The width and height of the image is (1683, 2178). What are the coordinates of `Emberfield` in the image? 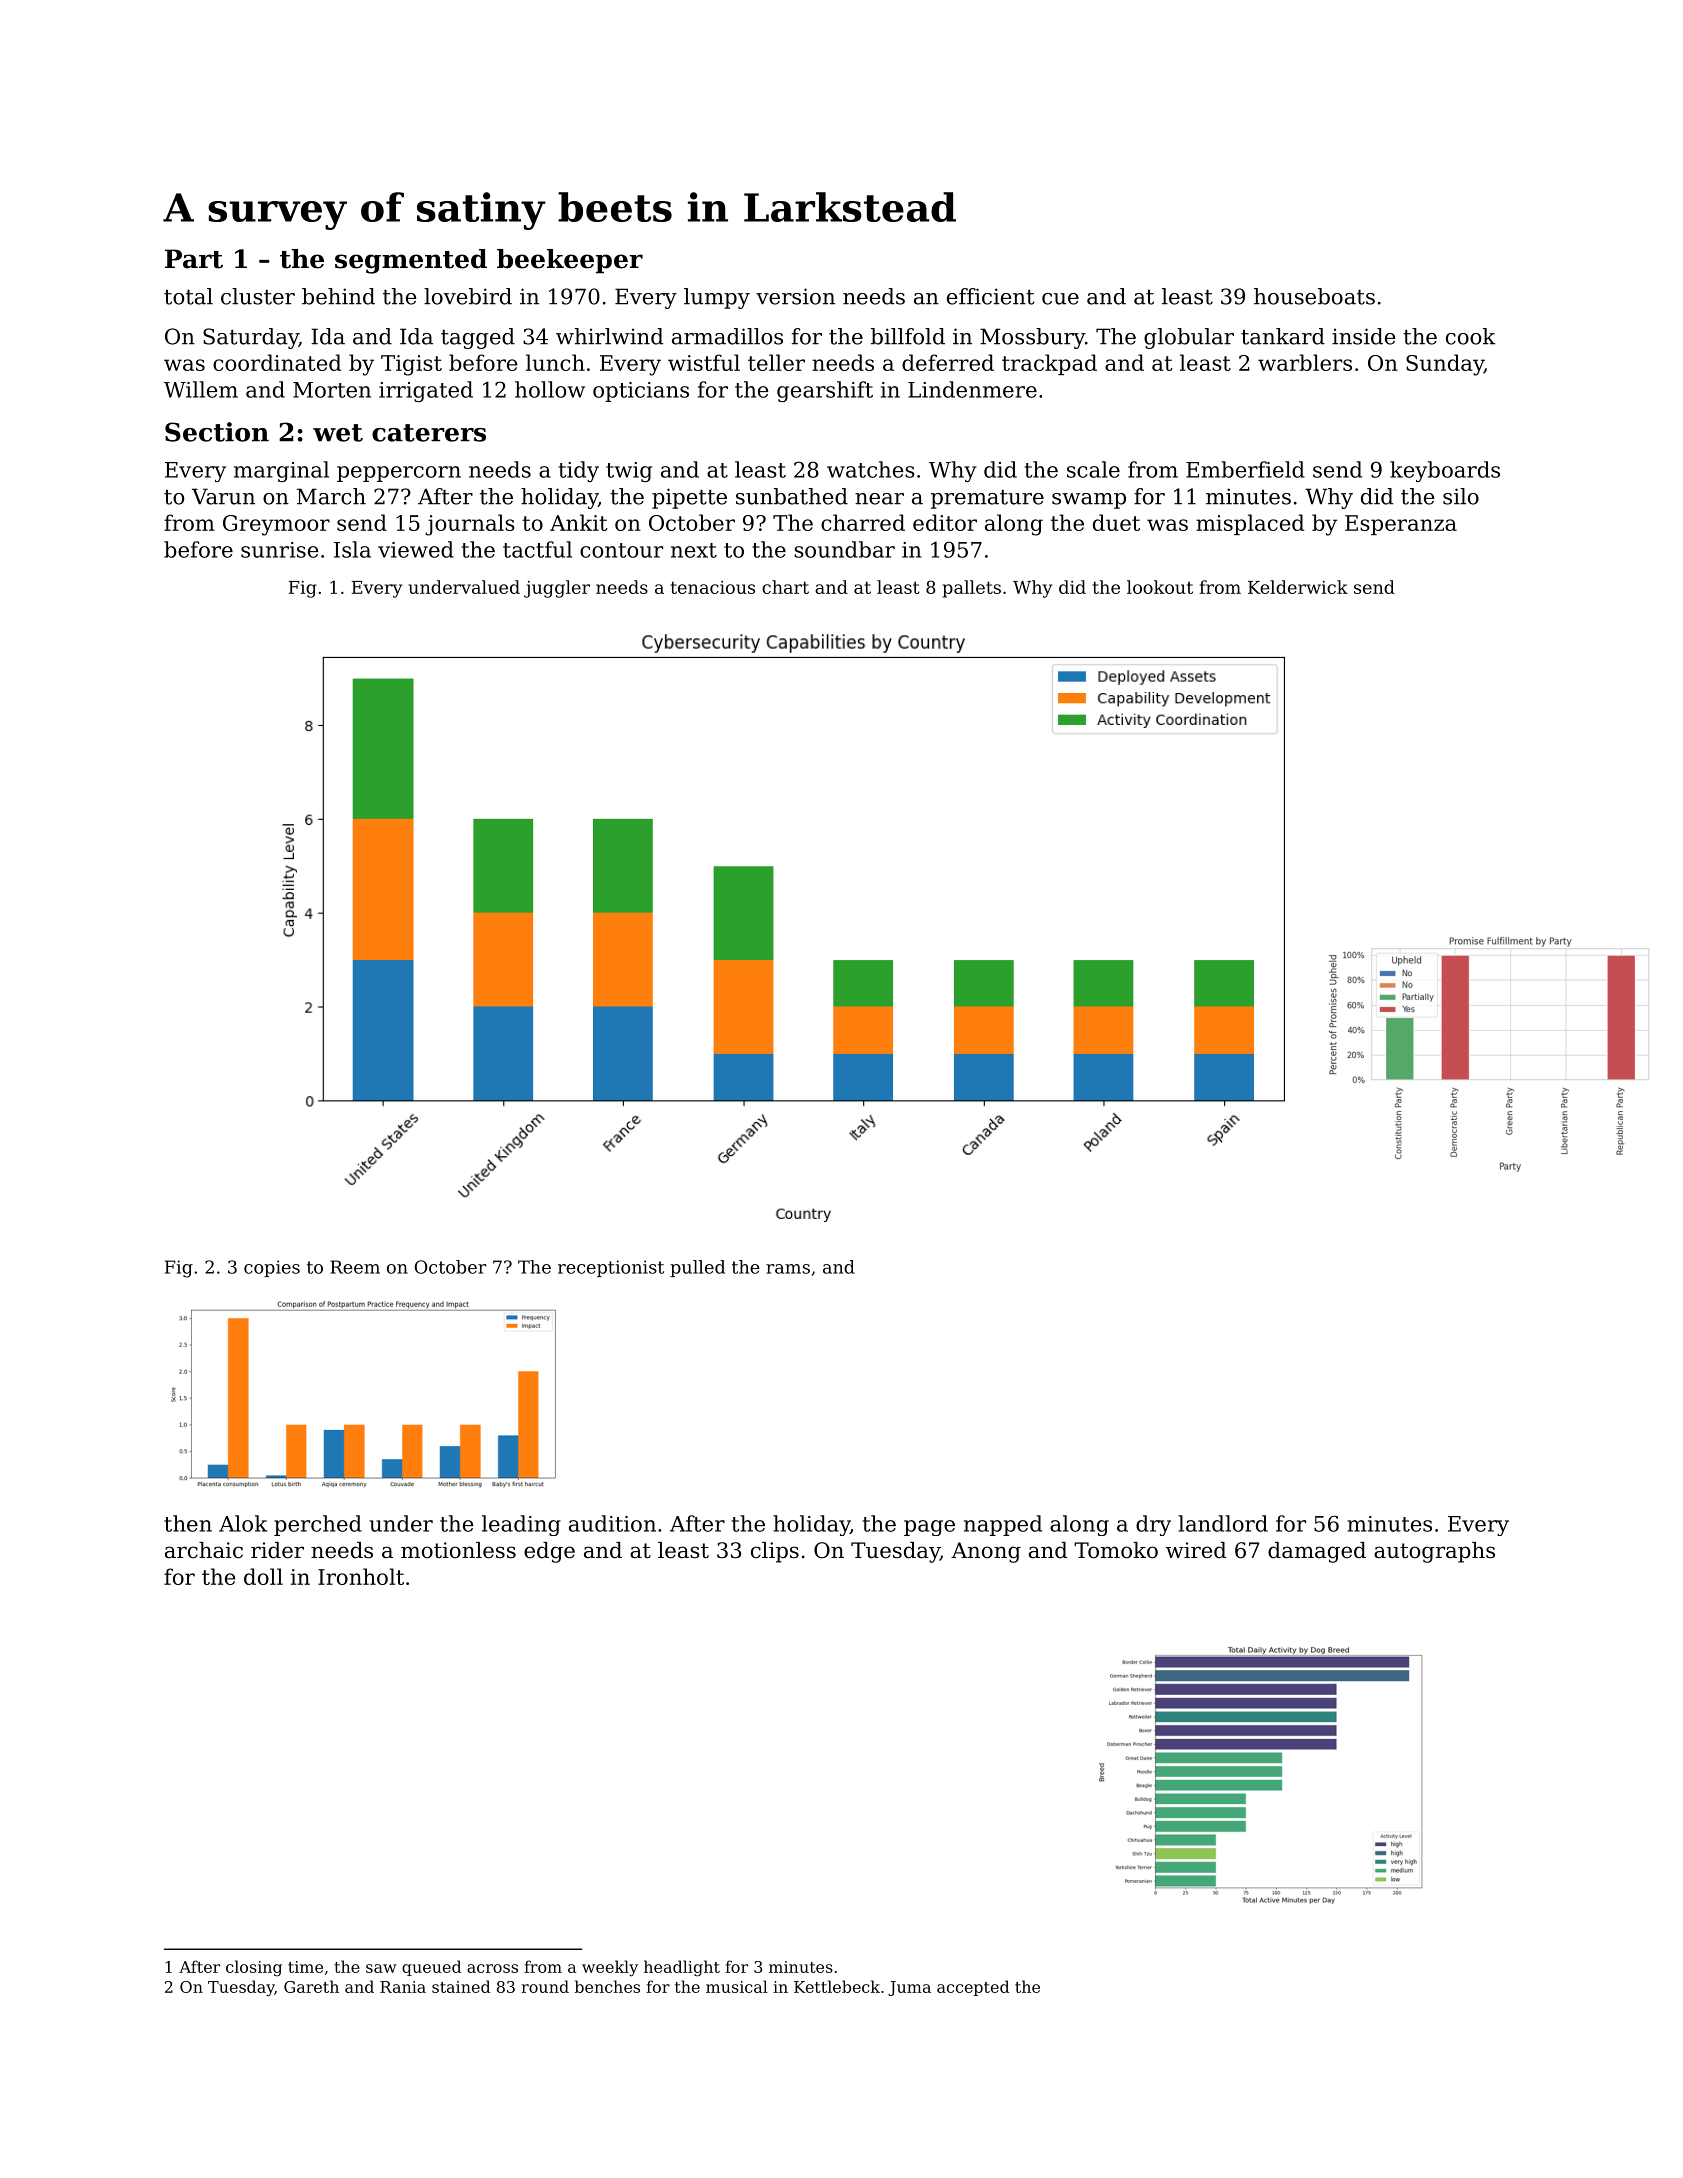 It's located at (1245, 469).
